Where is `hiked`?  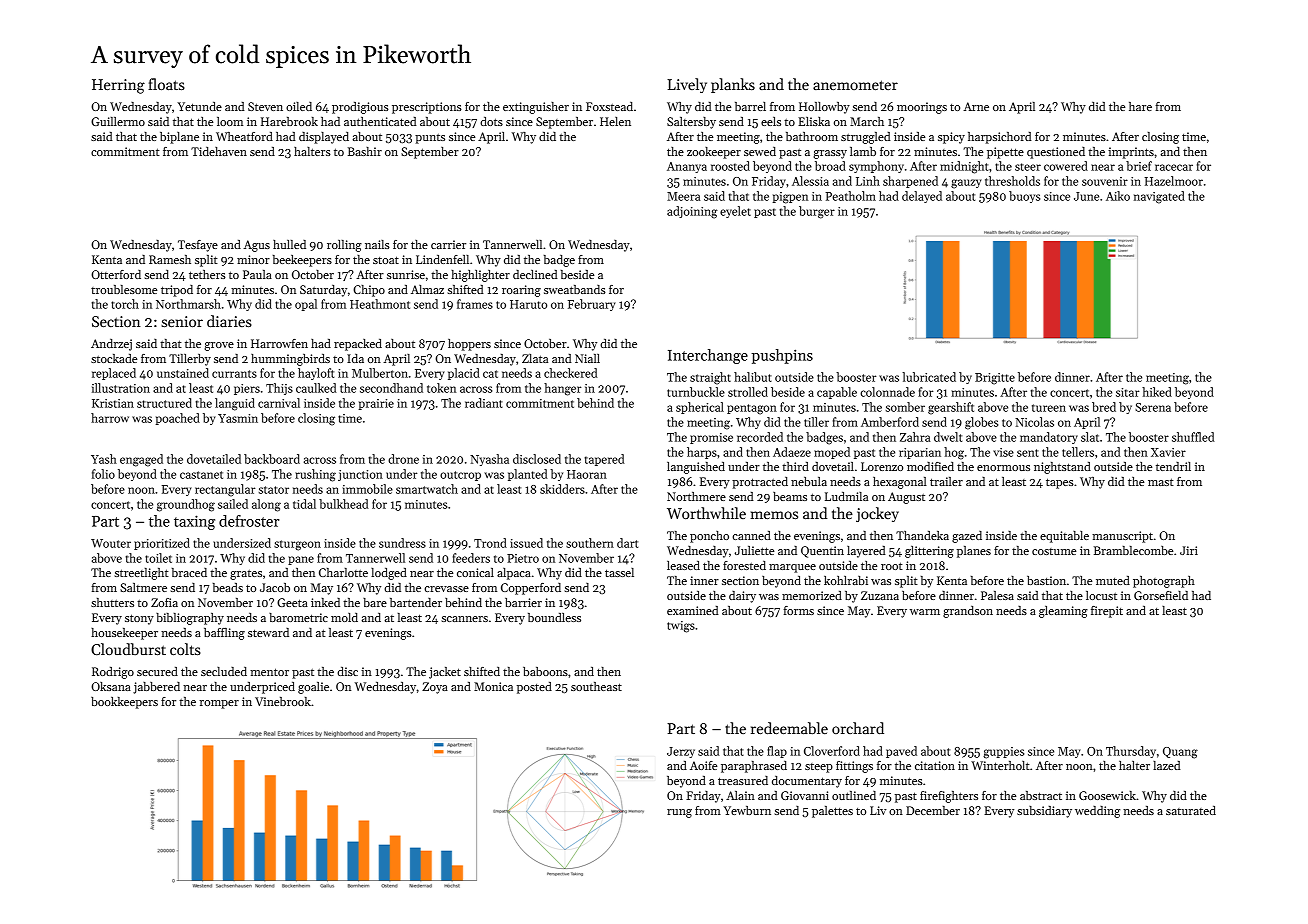 hiked is located at coordinates (1157, 392).
